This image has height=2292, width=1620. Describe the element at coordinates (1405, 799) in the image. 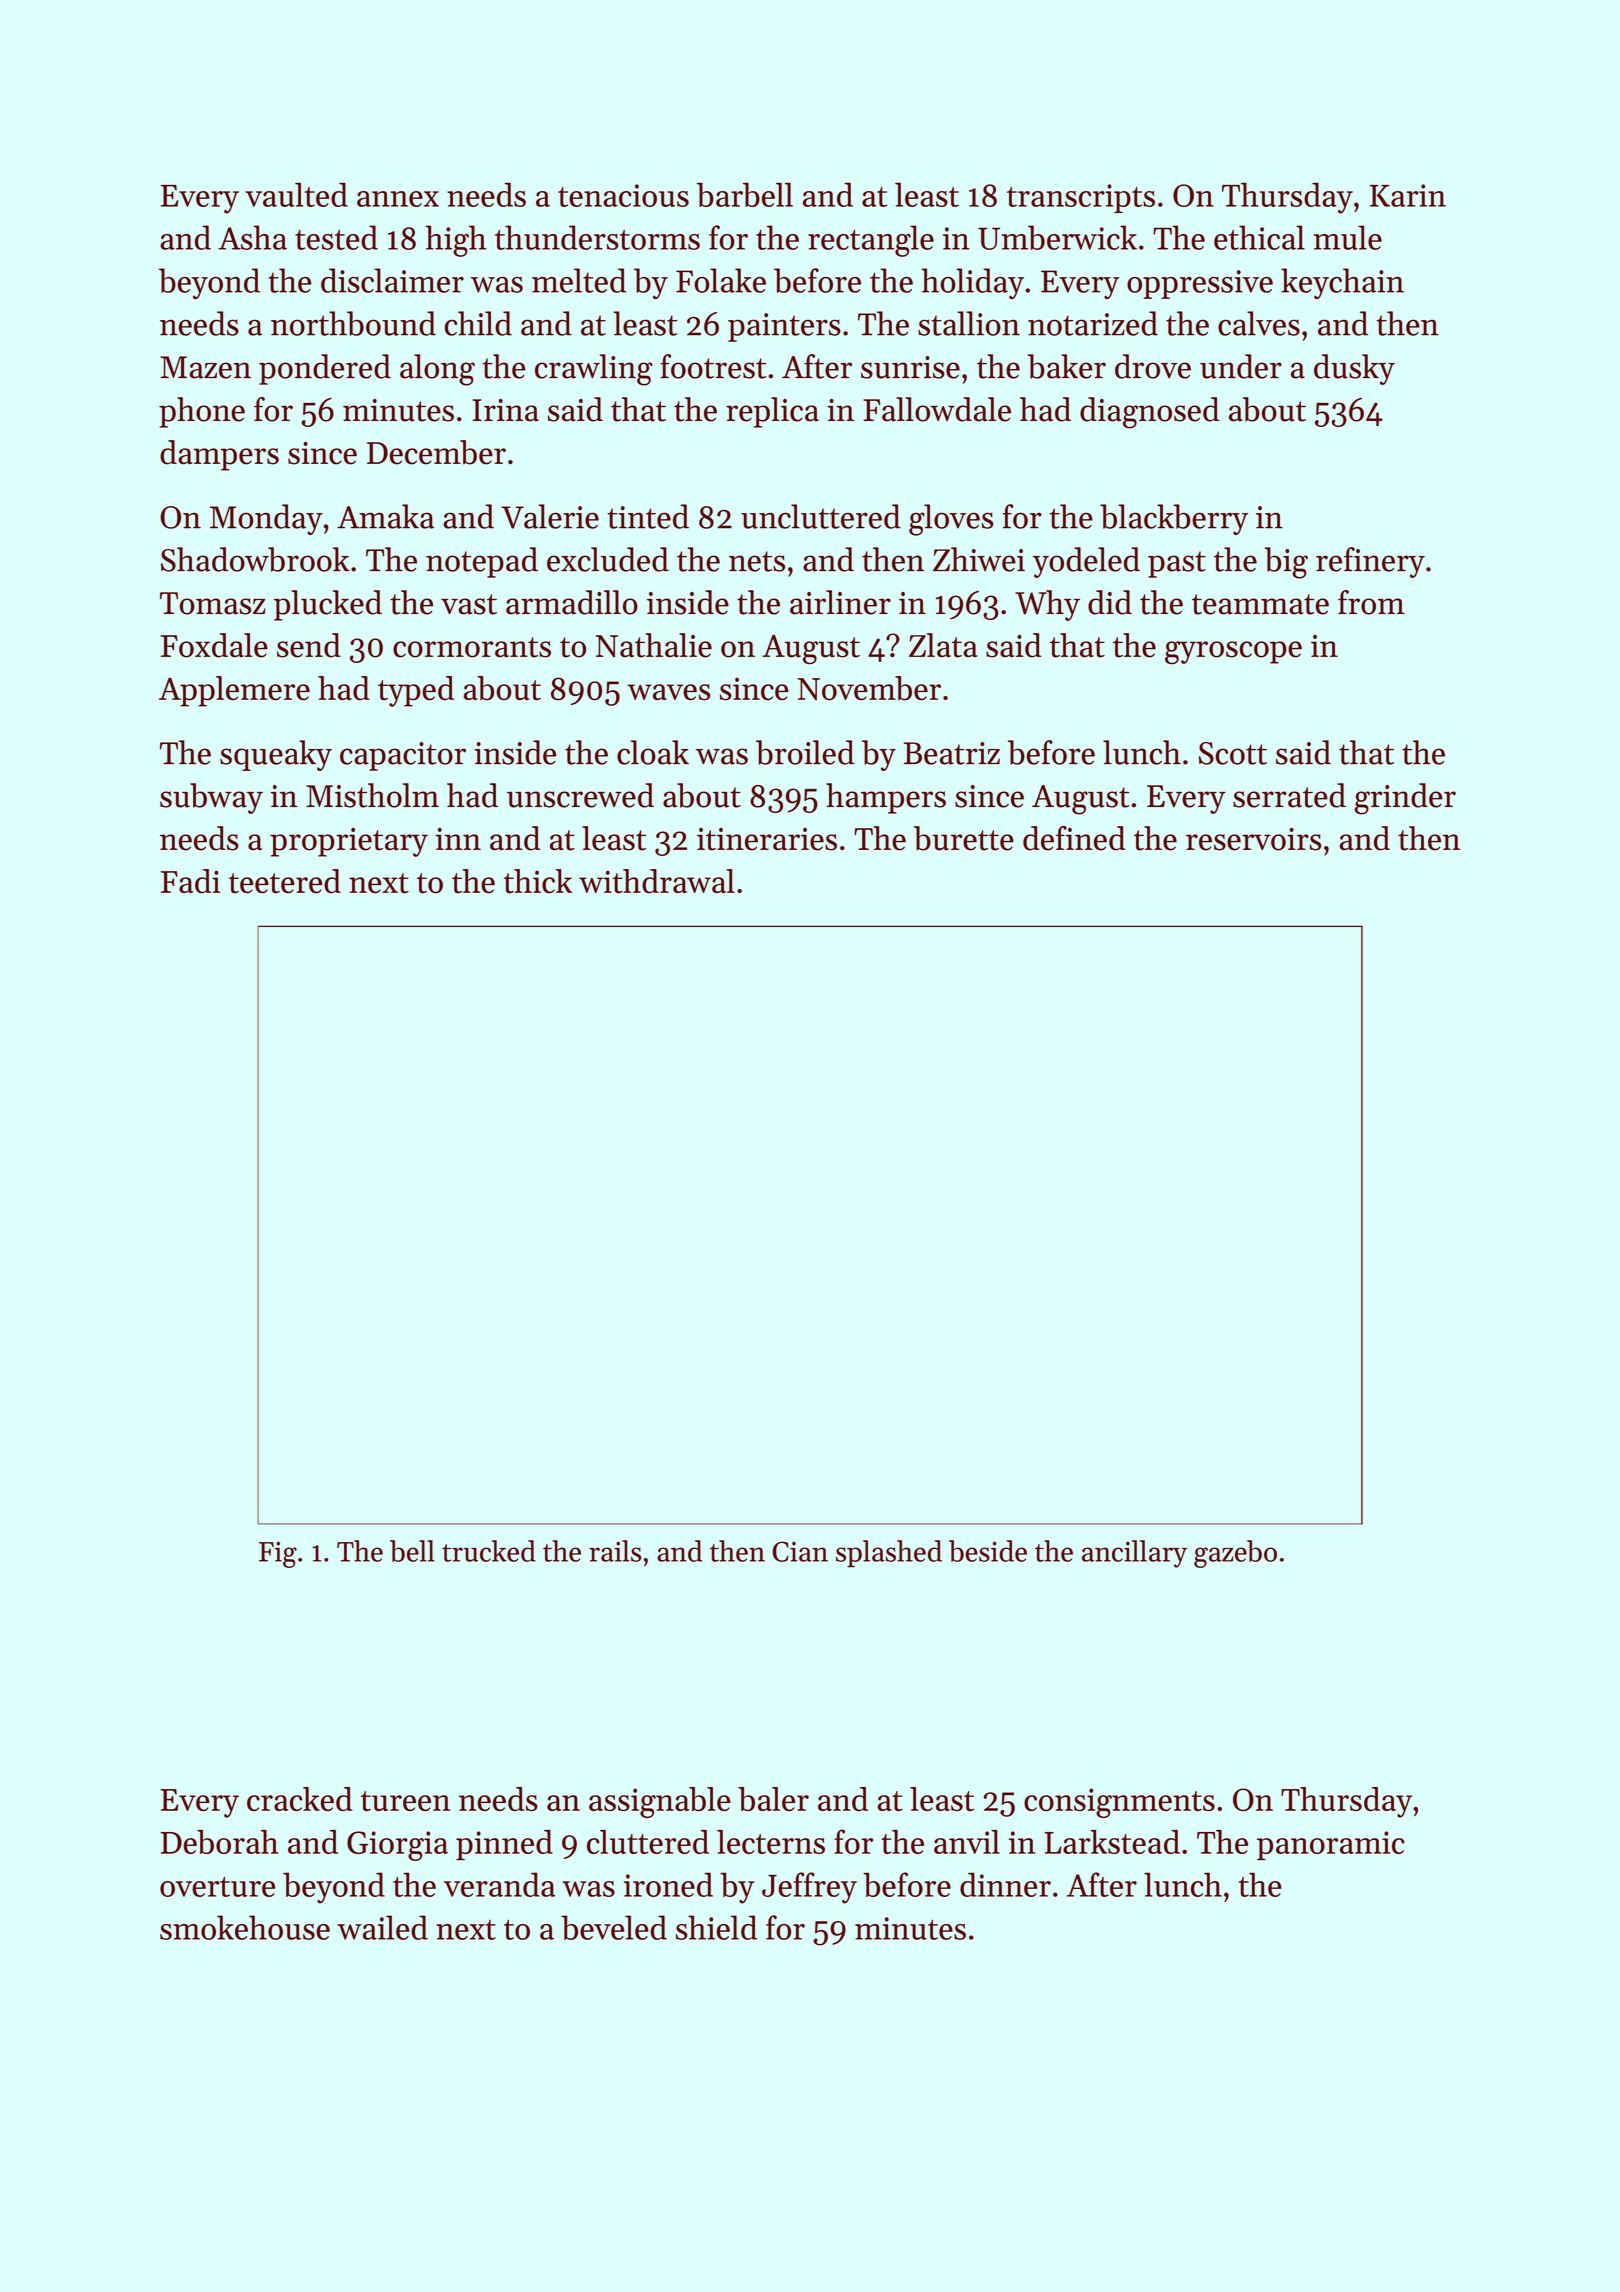

I see `grinder` at that location.
